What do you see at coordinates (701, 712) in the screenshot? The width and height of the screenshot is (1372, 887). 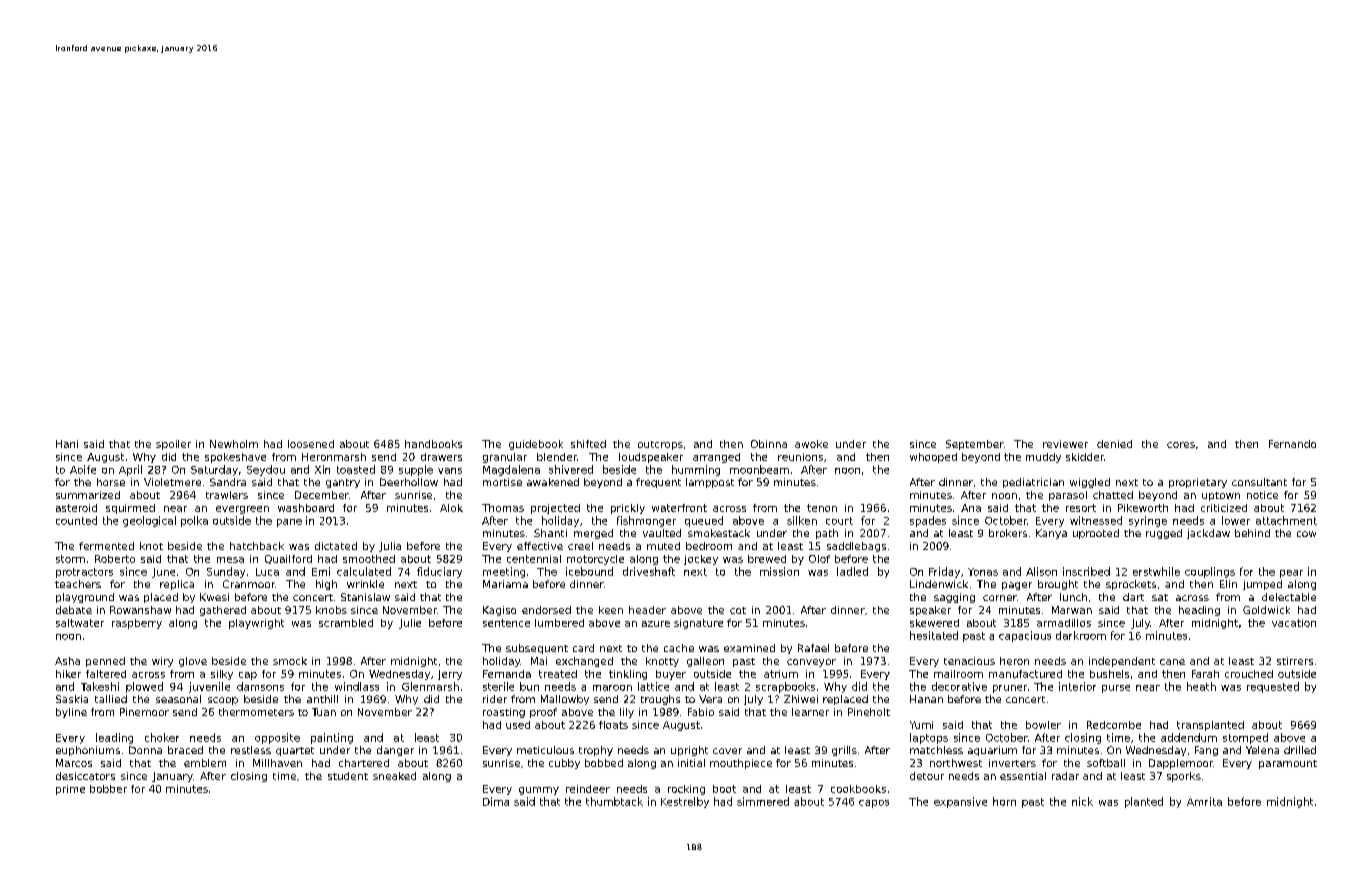 I see `Fabio` at bounding box center [701, 712].
